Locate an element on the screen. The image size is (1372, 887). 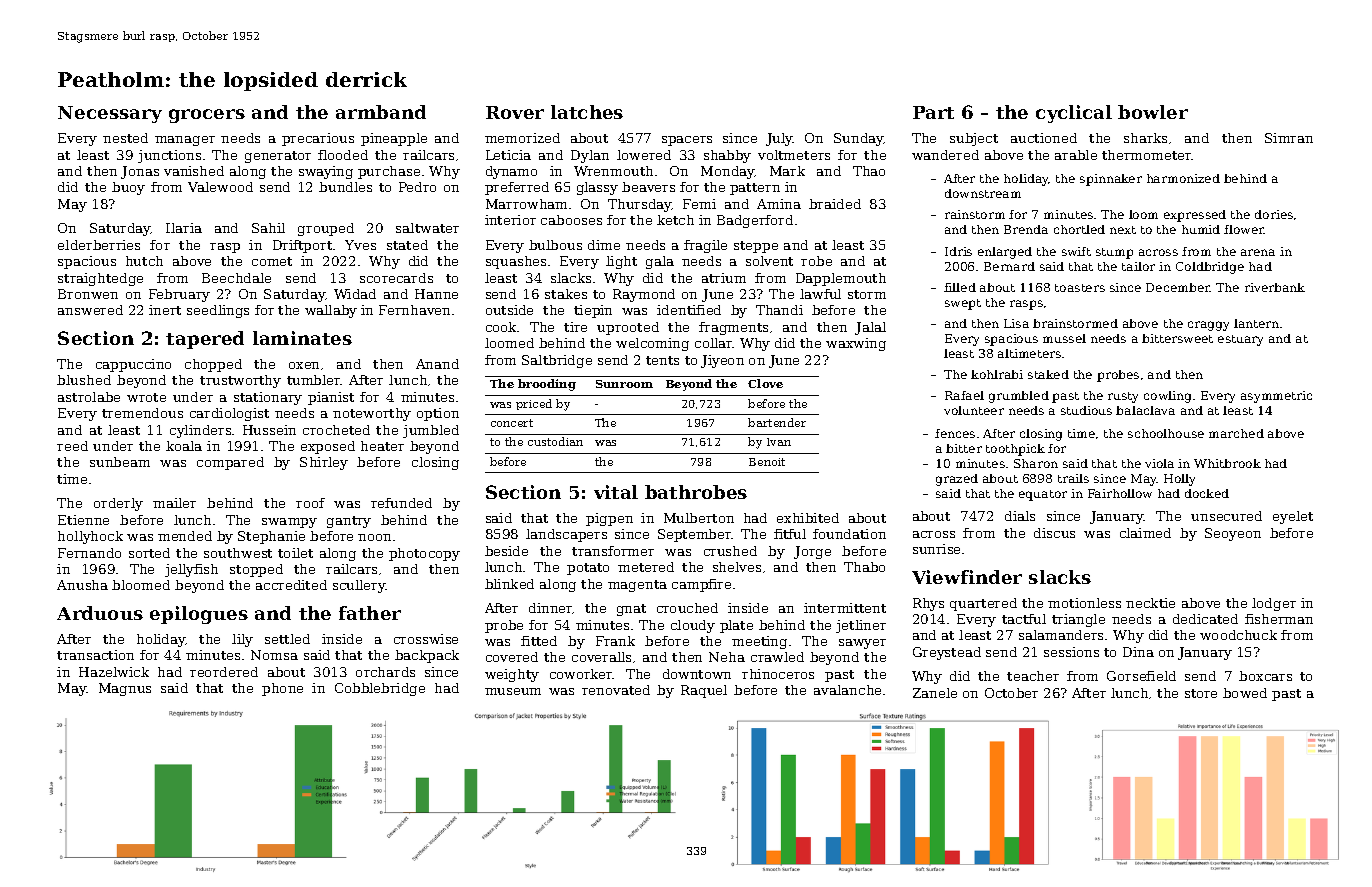
harmonized is located at coordinates (1183, 178).
